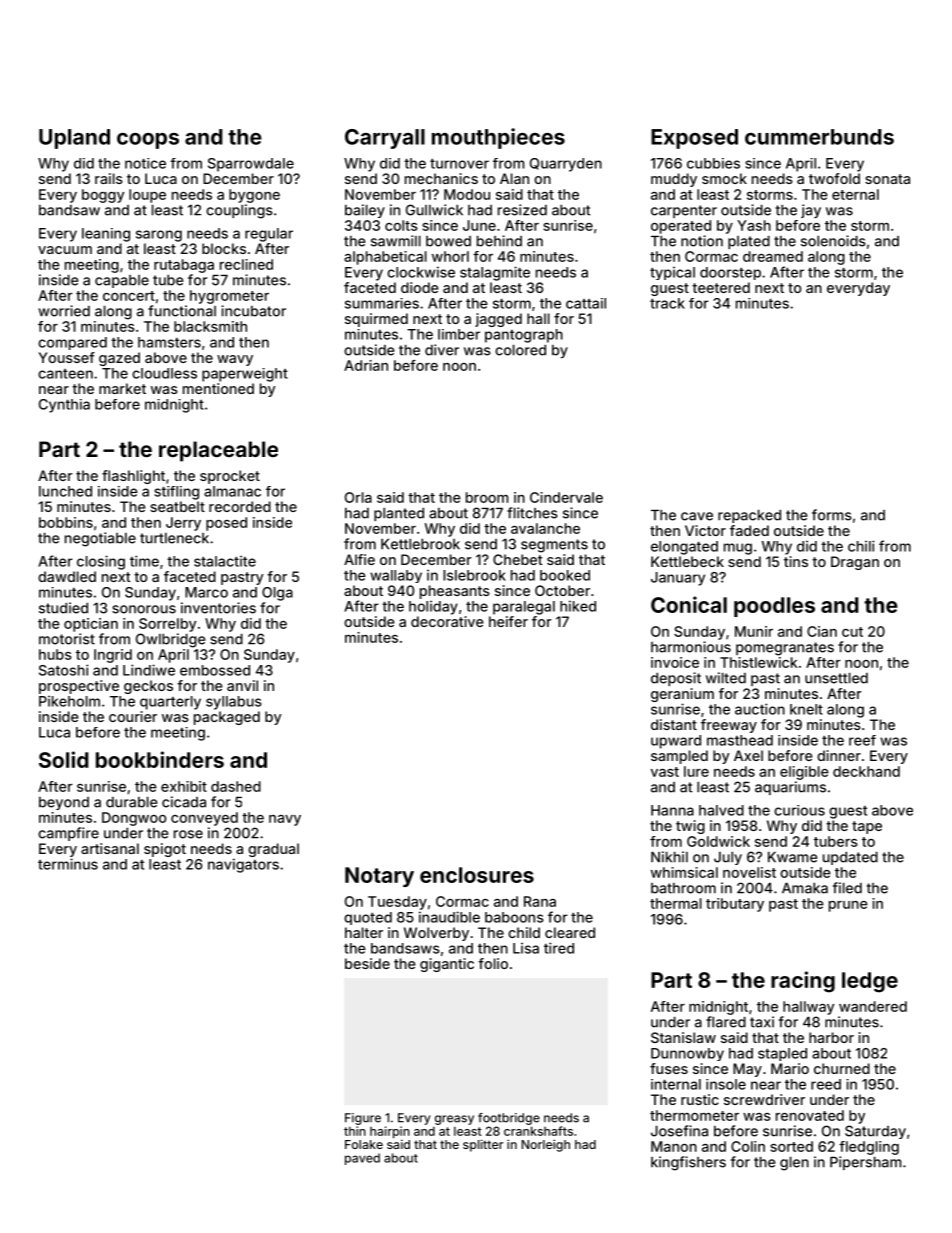 The image size is (952, 1233). What do you see at coordinates (442, 350) in the page?
I see `diver` at bounding box center [442, 350].
